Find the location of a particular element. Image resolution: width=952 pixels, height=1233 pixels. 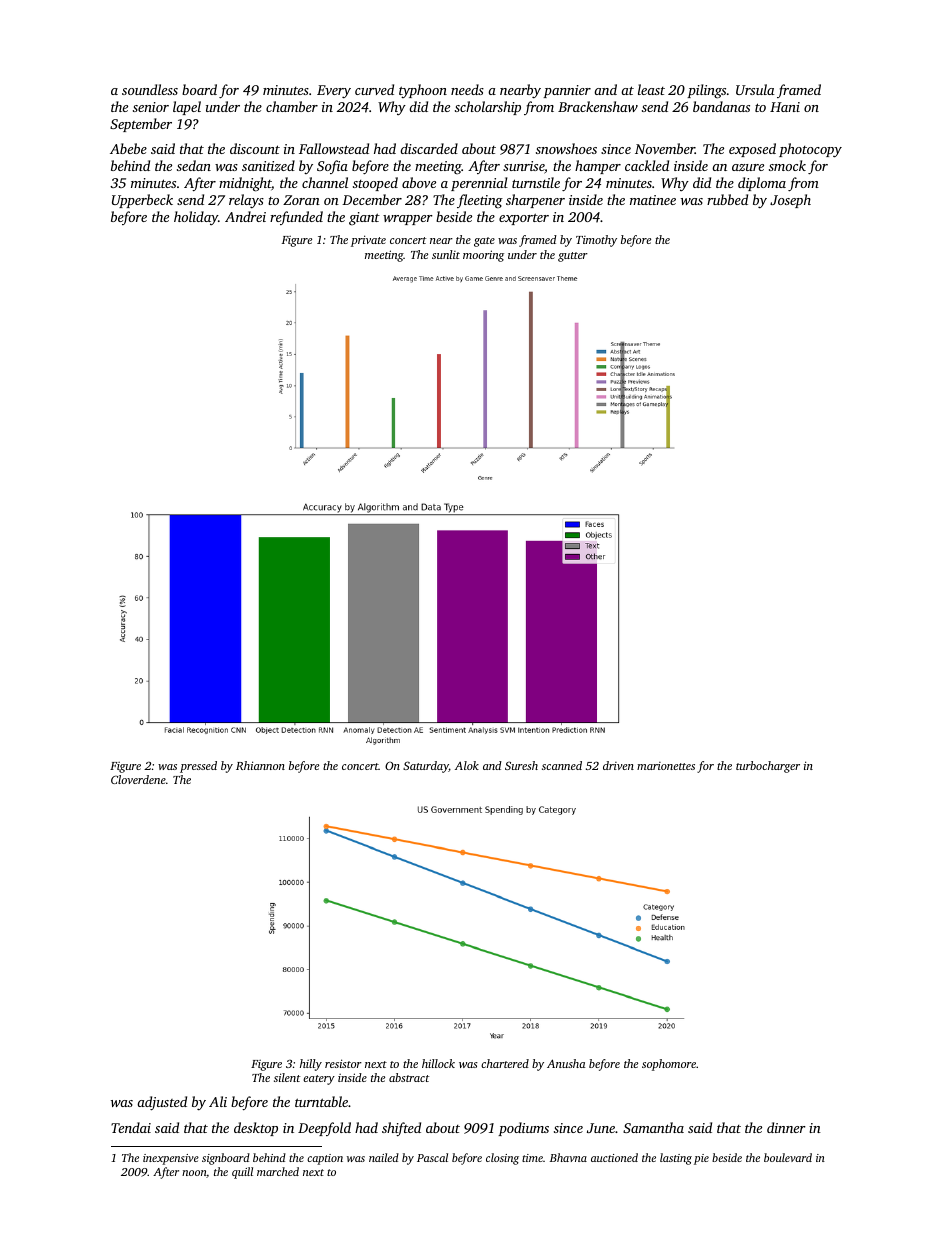

holiday is located at coordinates (196, 218).
